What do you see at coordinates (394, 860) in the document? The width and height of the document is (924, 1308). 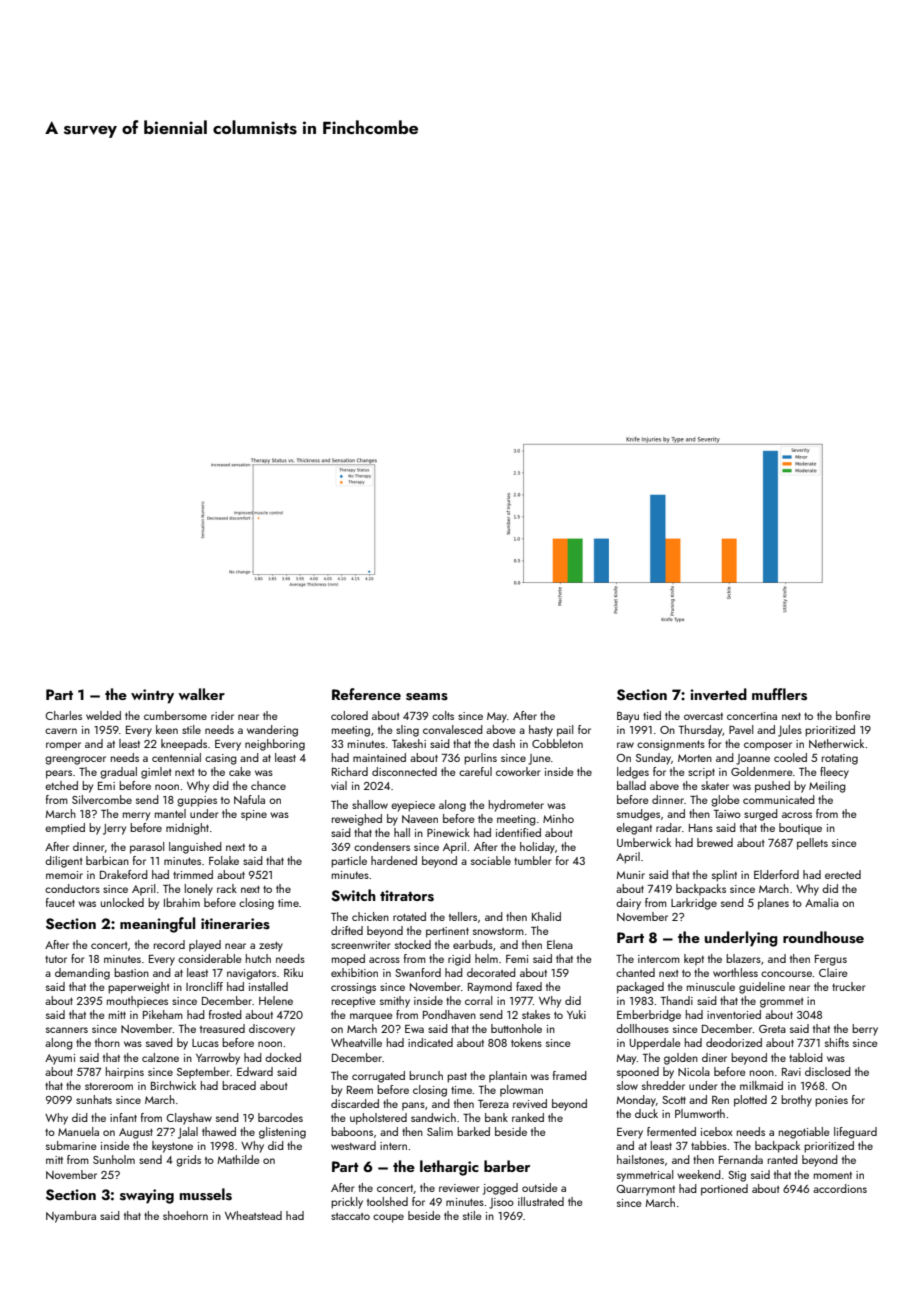 I see `hardened` at bounding box center [394, 860].
